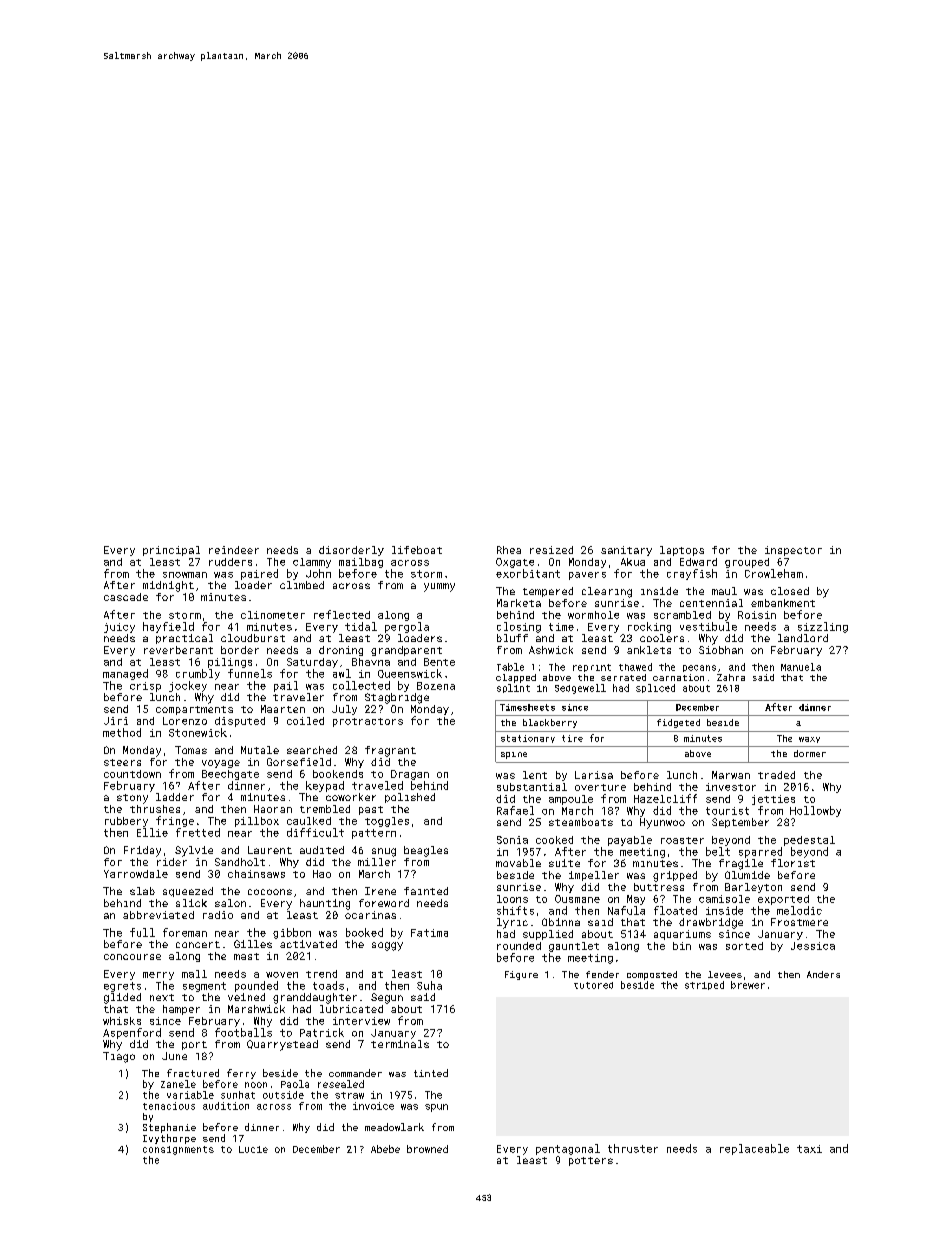 The image size is (952, 1233). Describe the element at coordinates (142, 891) in the screenshot. I see `slab` at that location.
